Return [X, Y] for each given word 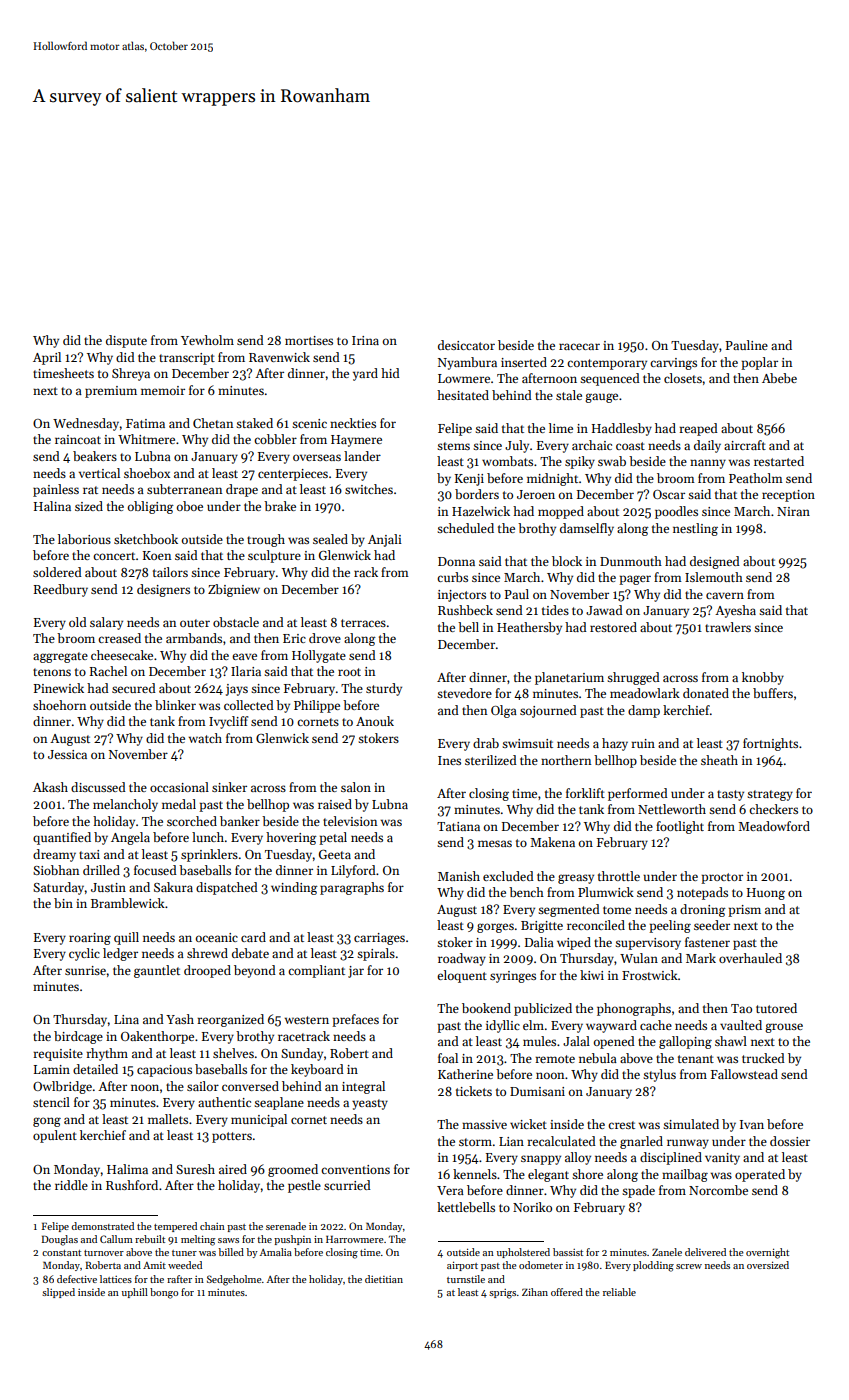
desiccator [466, 345]
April [47, 358]
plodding [653, 1266]
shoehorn [59, 705]
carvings [673, 364]
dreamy [54, 855]
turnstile [466, 1279]
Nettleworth [672, 809]
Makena [552, 842]
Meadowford [774, 826]
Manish [459, 876]
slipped [58, 1293]
